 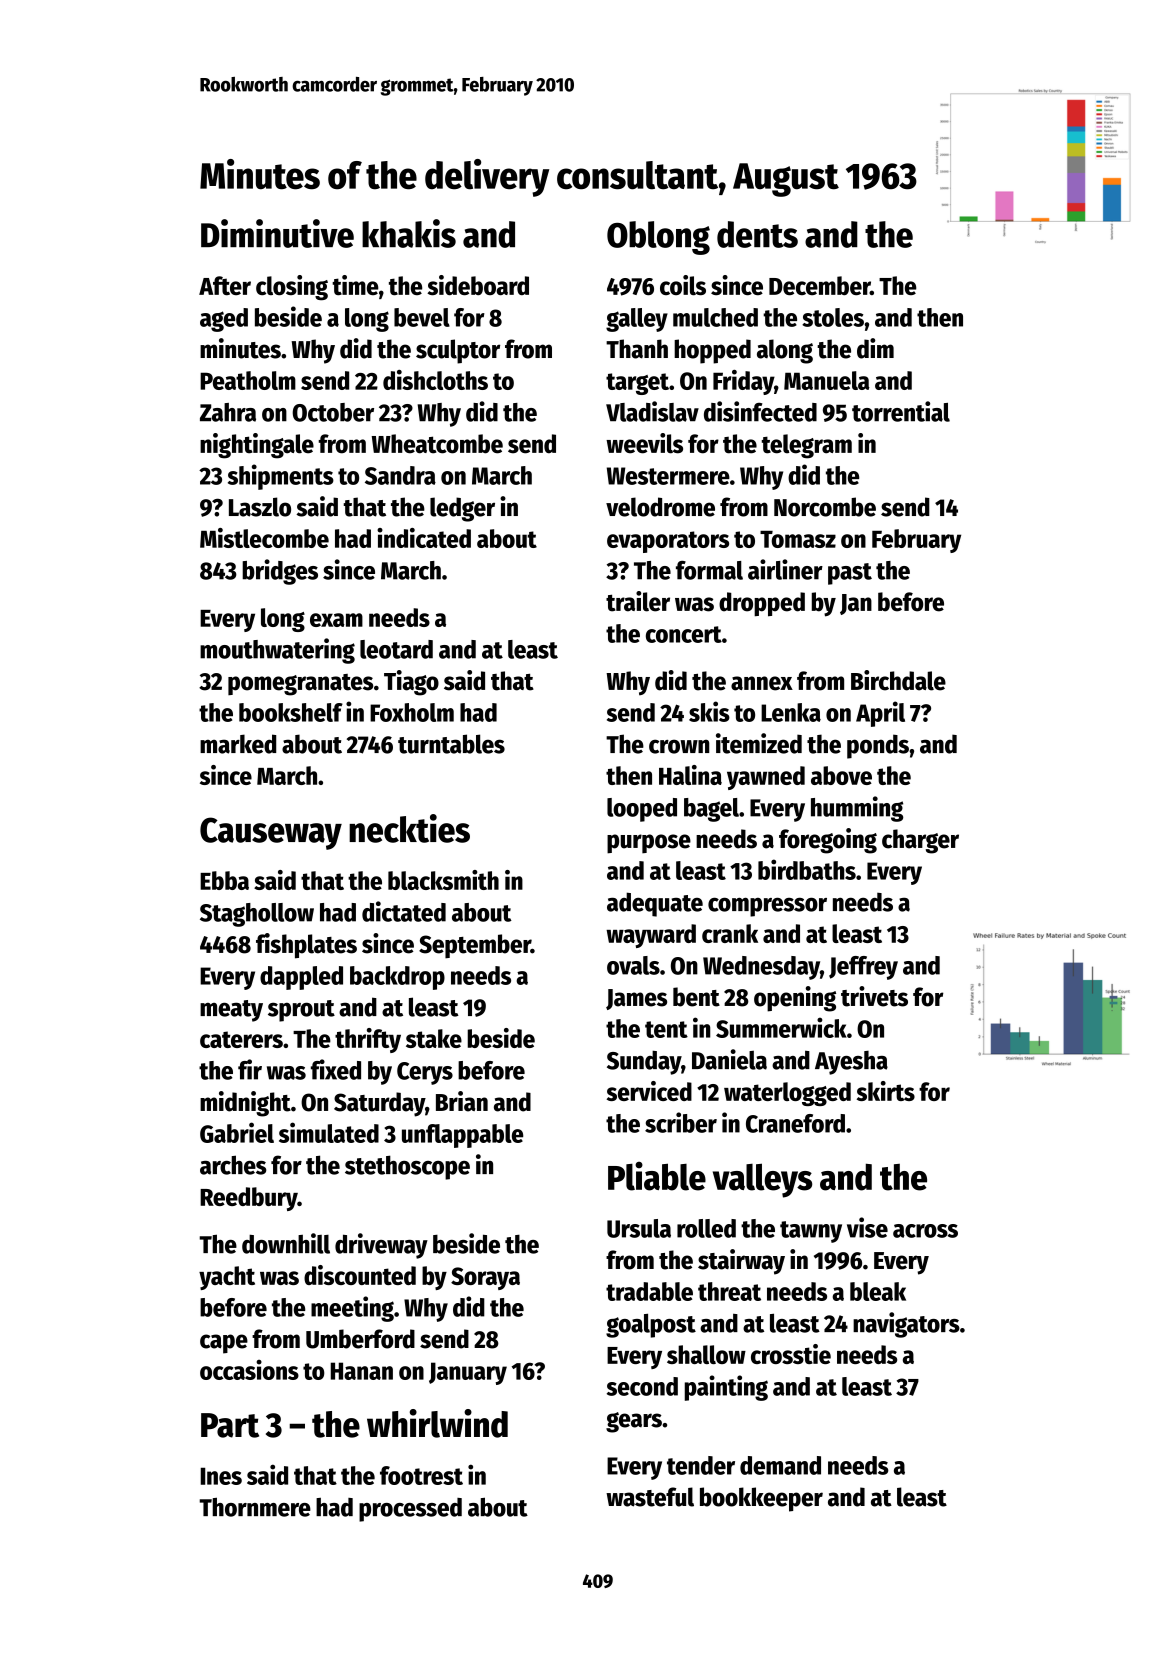 I want to click on stoles, so click(x=833, y=317).
